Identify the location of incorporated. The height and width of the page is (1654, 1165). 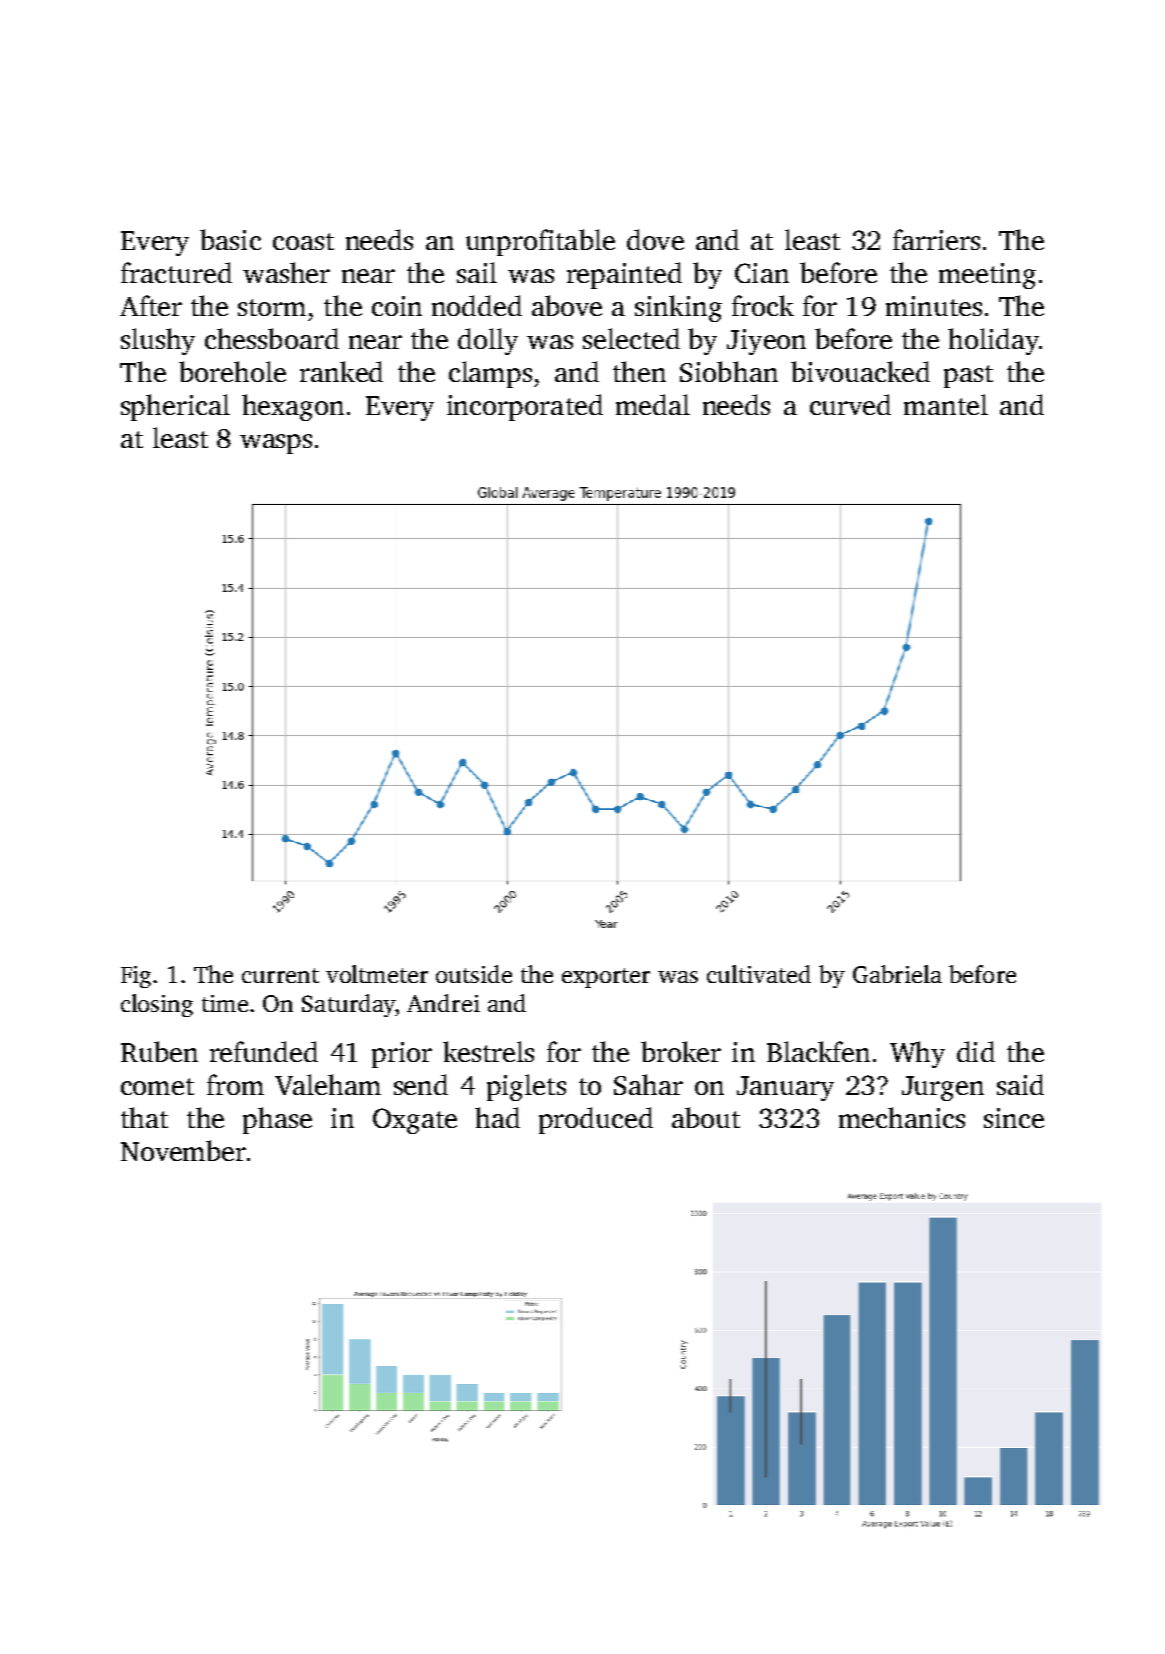
(525, 407).
